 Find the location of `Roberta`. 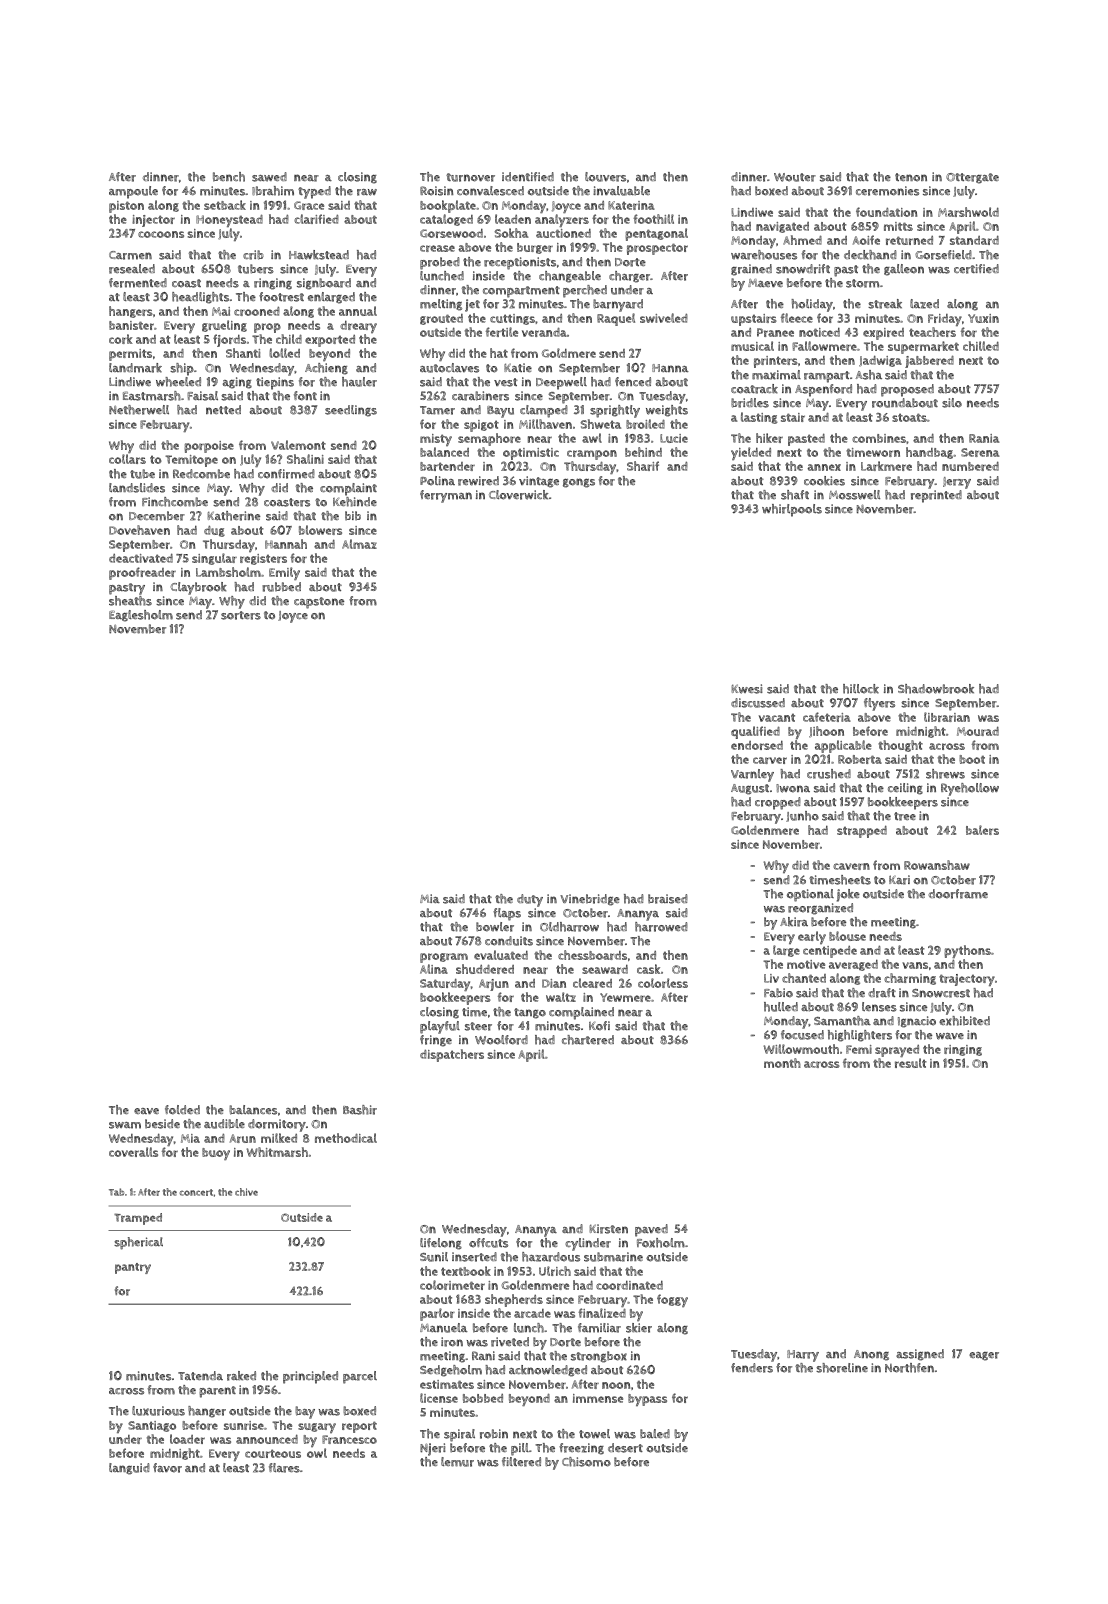

Roberta is located at coordinates (860, 759).
